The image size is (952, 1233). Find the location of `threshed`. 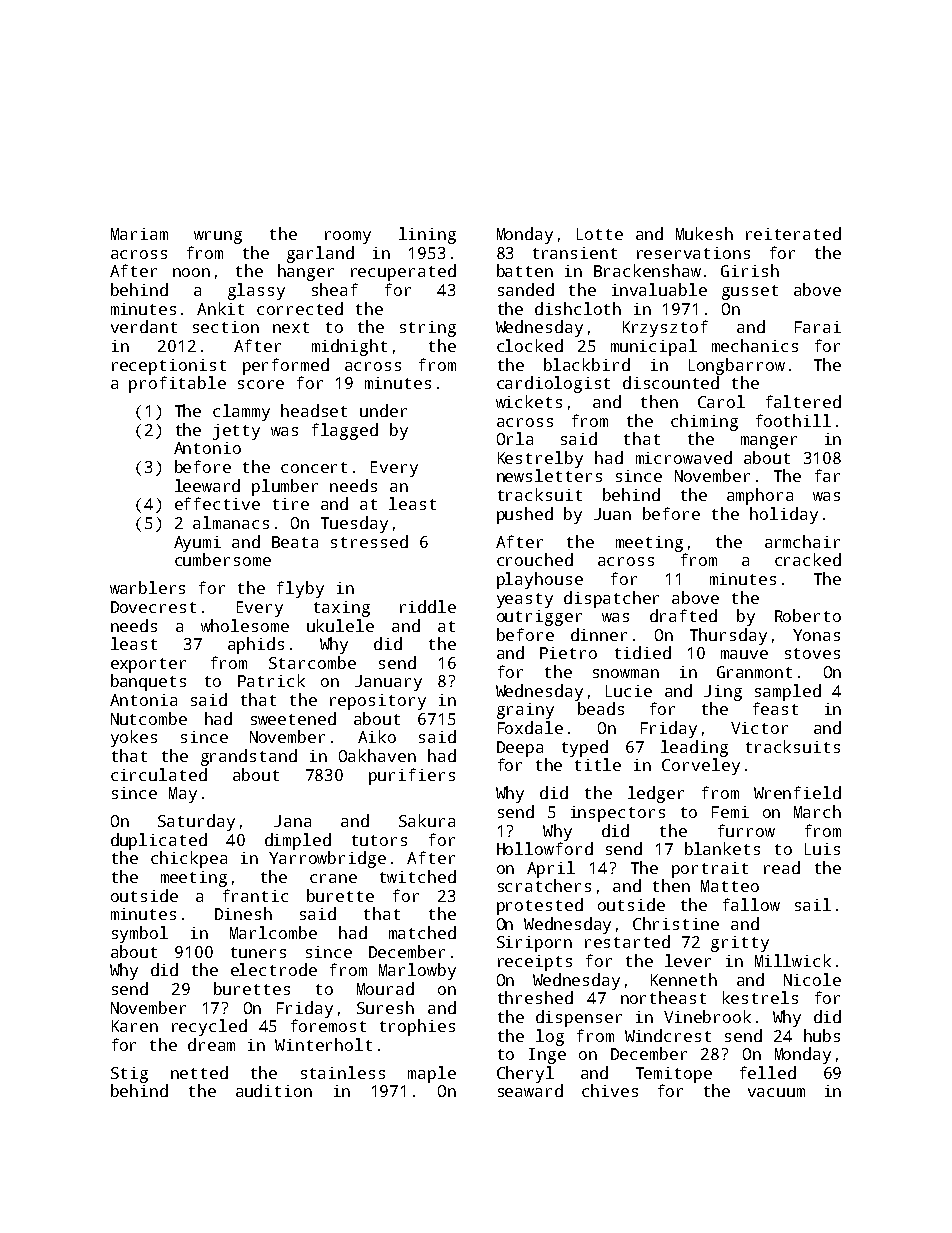

threshed is located at coordinates (535, 997).
